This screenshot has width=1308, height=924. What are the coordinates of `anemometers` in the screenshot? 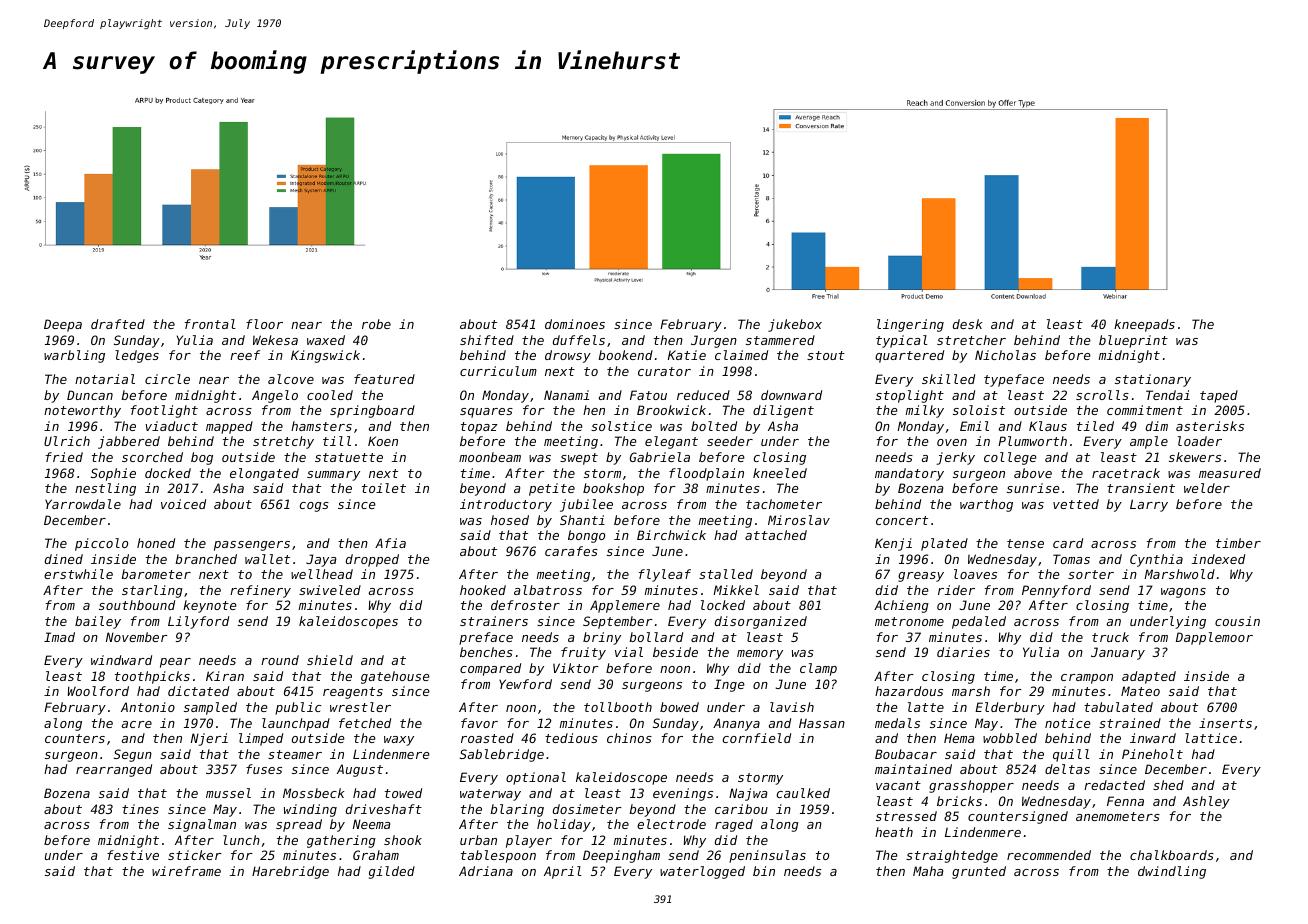 It's located at (1118, 816).
